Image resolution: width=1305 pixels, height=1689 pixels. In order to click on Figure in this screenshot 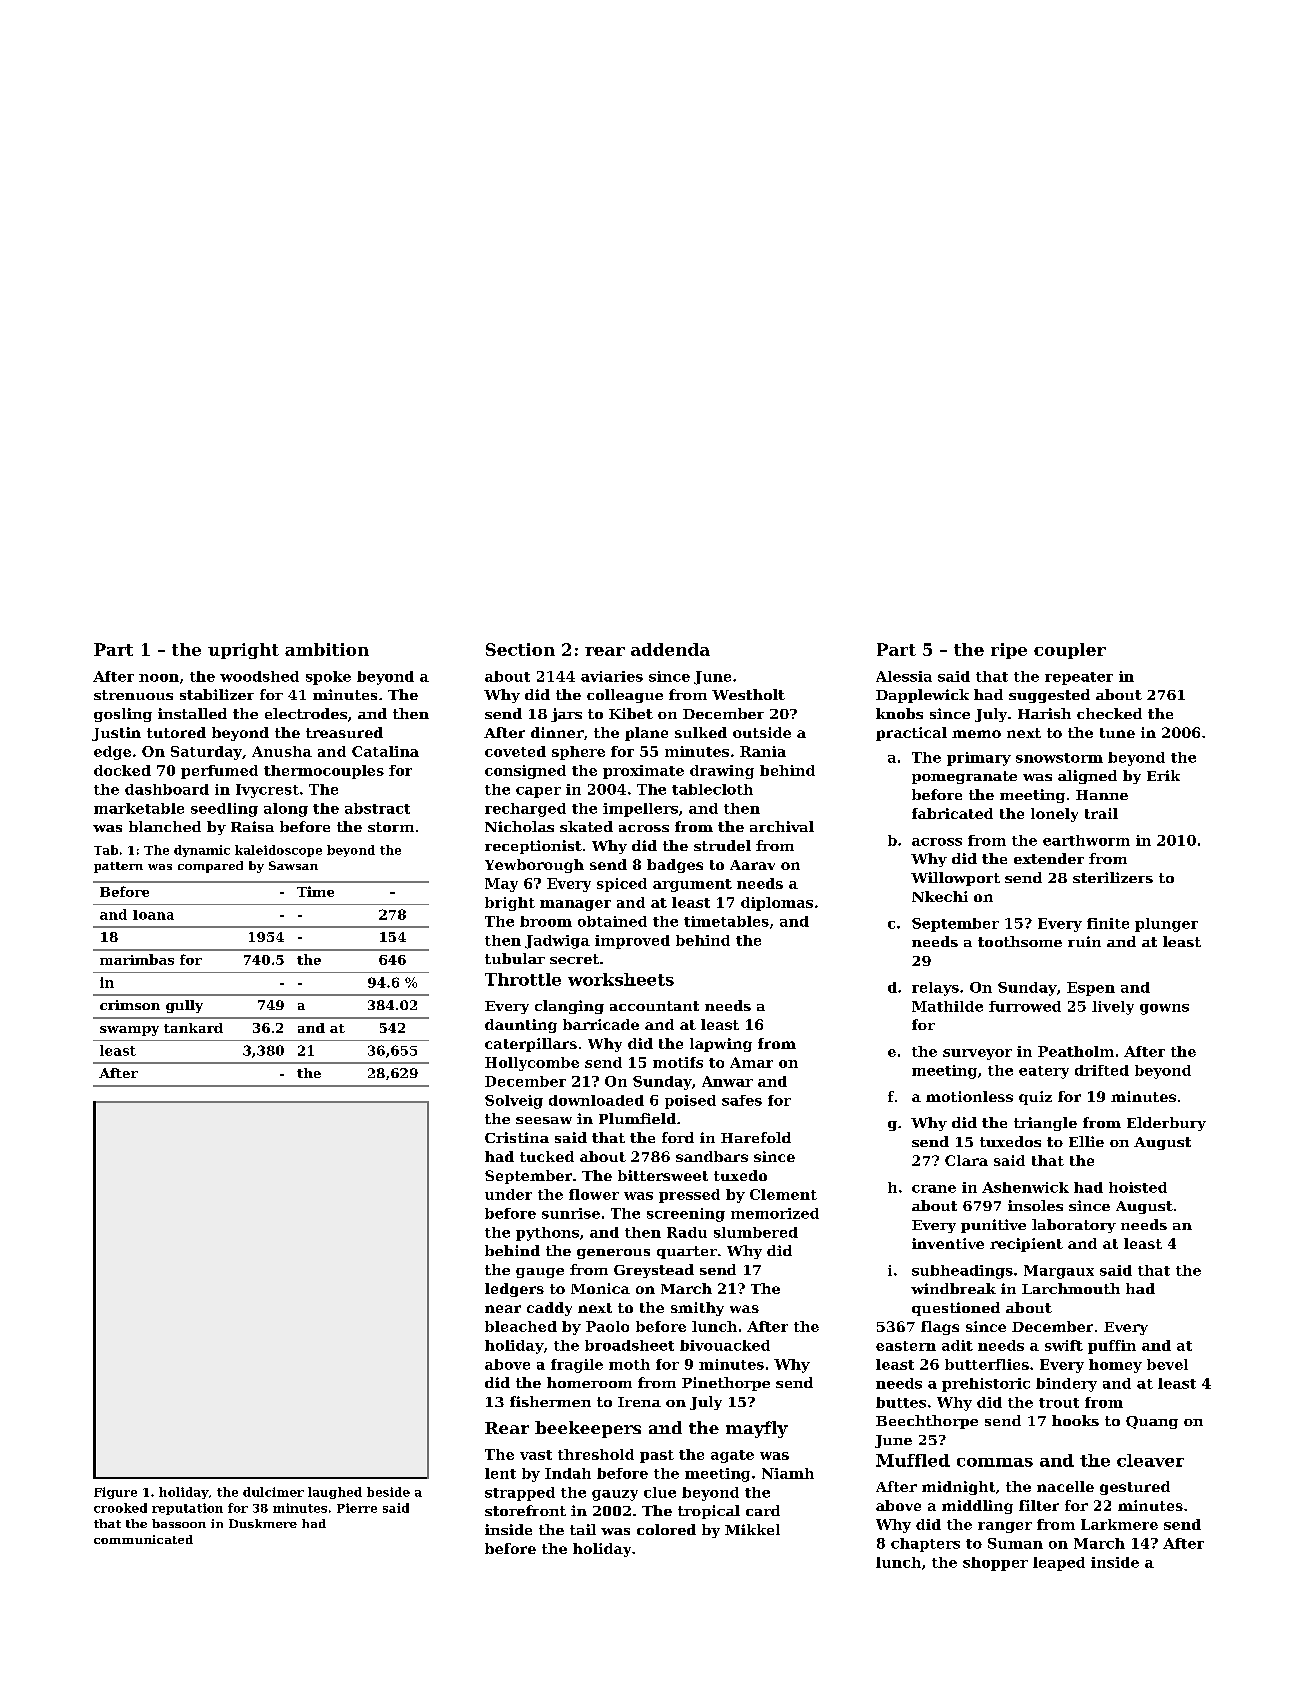, I will do `click(115, 1493)`.
